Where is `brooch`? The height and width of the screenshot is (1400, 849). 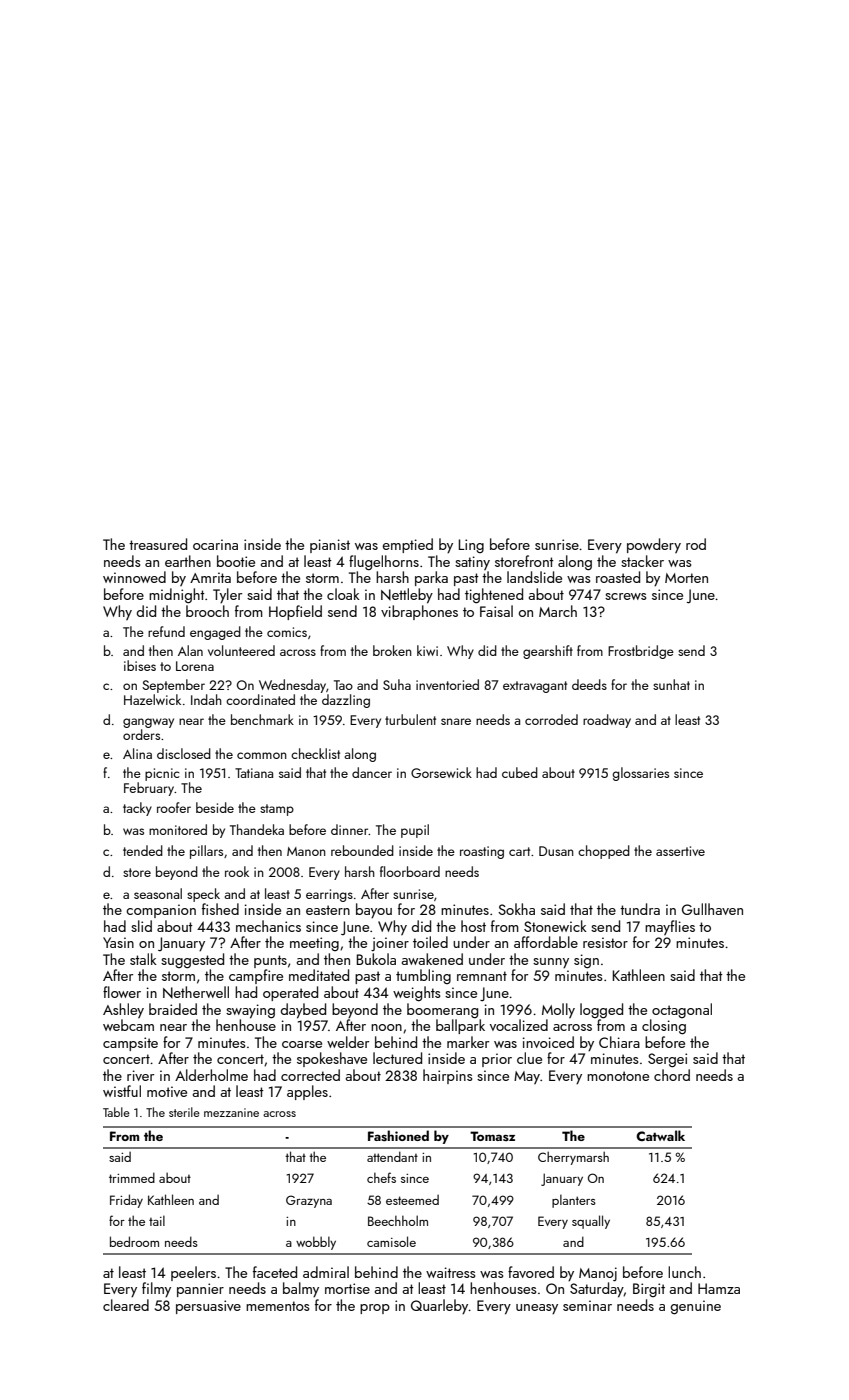
brooch is located at coordinates (207, 611).
